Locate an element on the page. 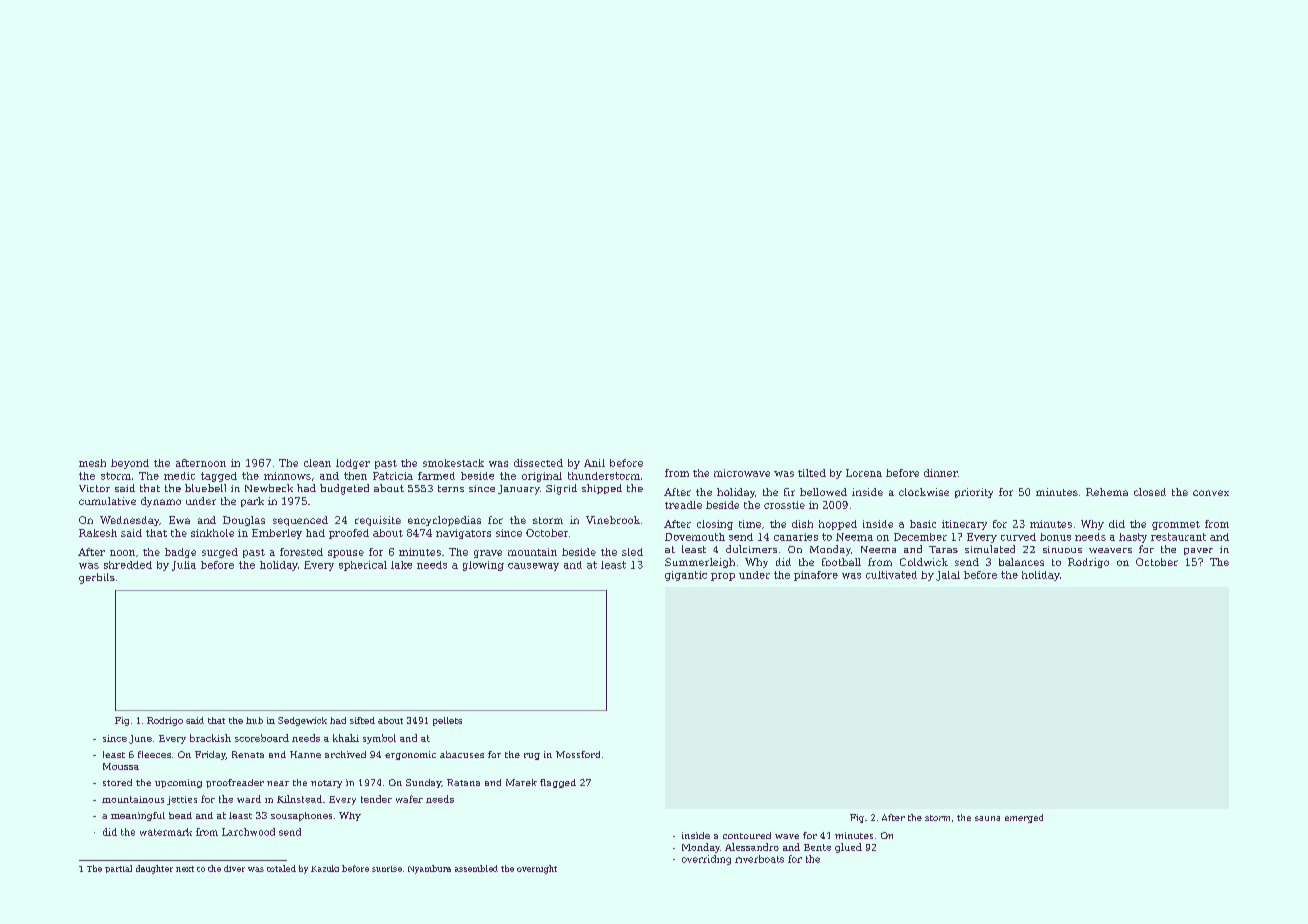 The height and width of the document is (924, 1308). lodger is located at coordinates (353, 464).
